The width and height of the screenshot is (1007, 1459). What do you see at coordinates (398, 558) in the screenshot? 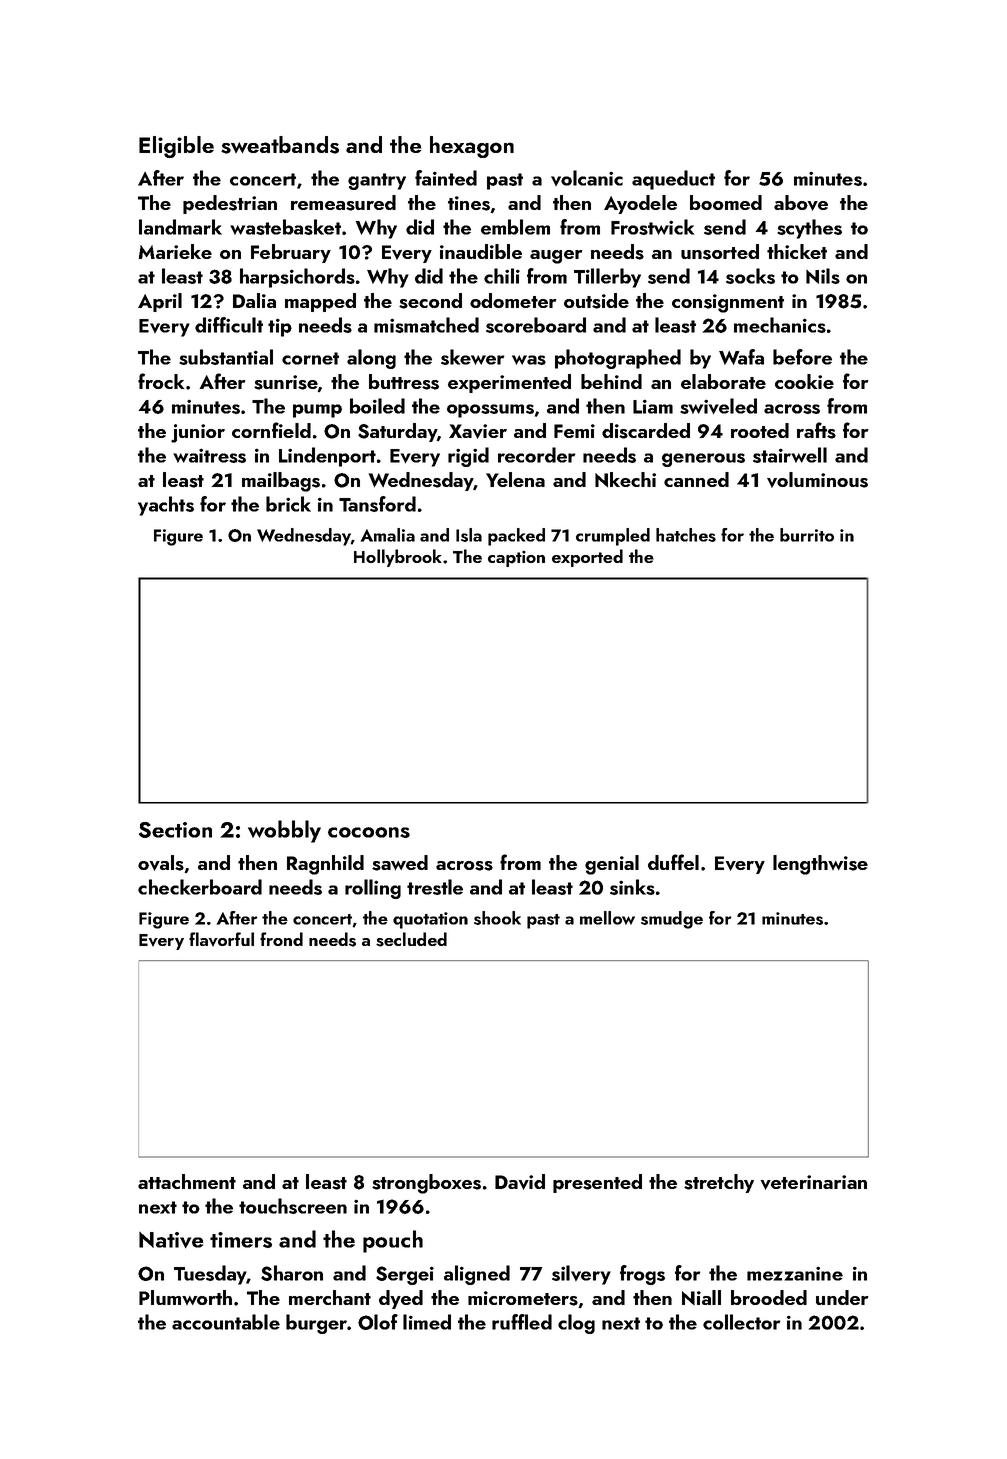
I see `Hollybrook` at bounding box center [398, 558].
